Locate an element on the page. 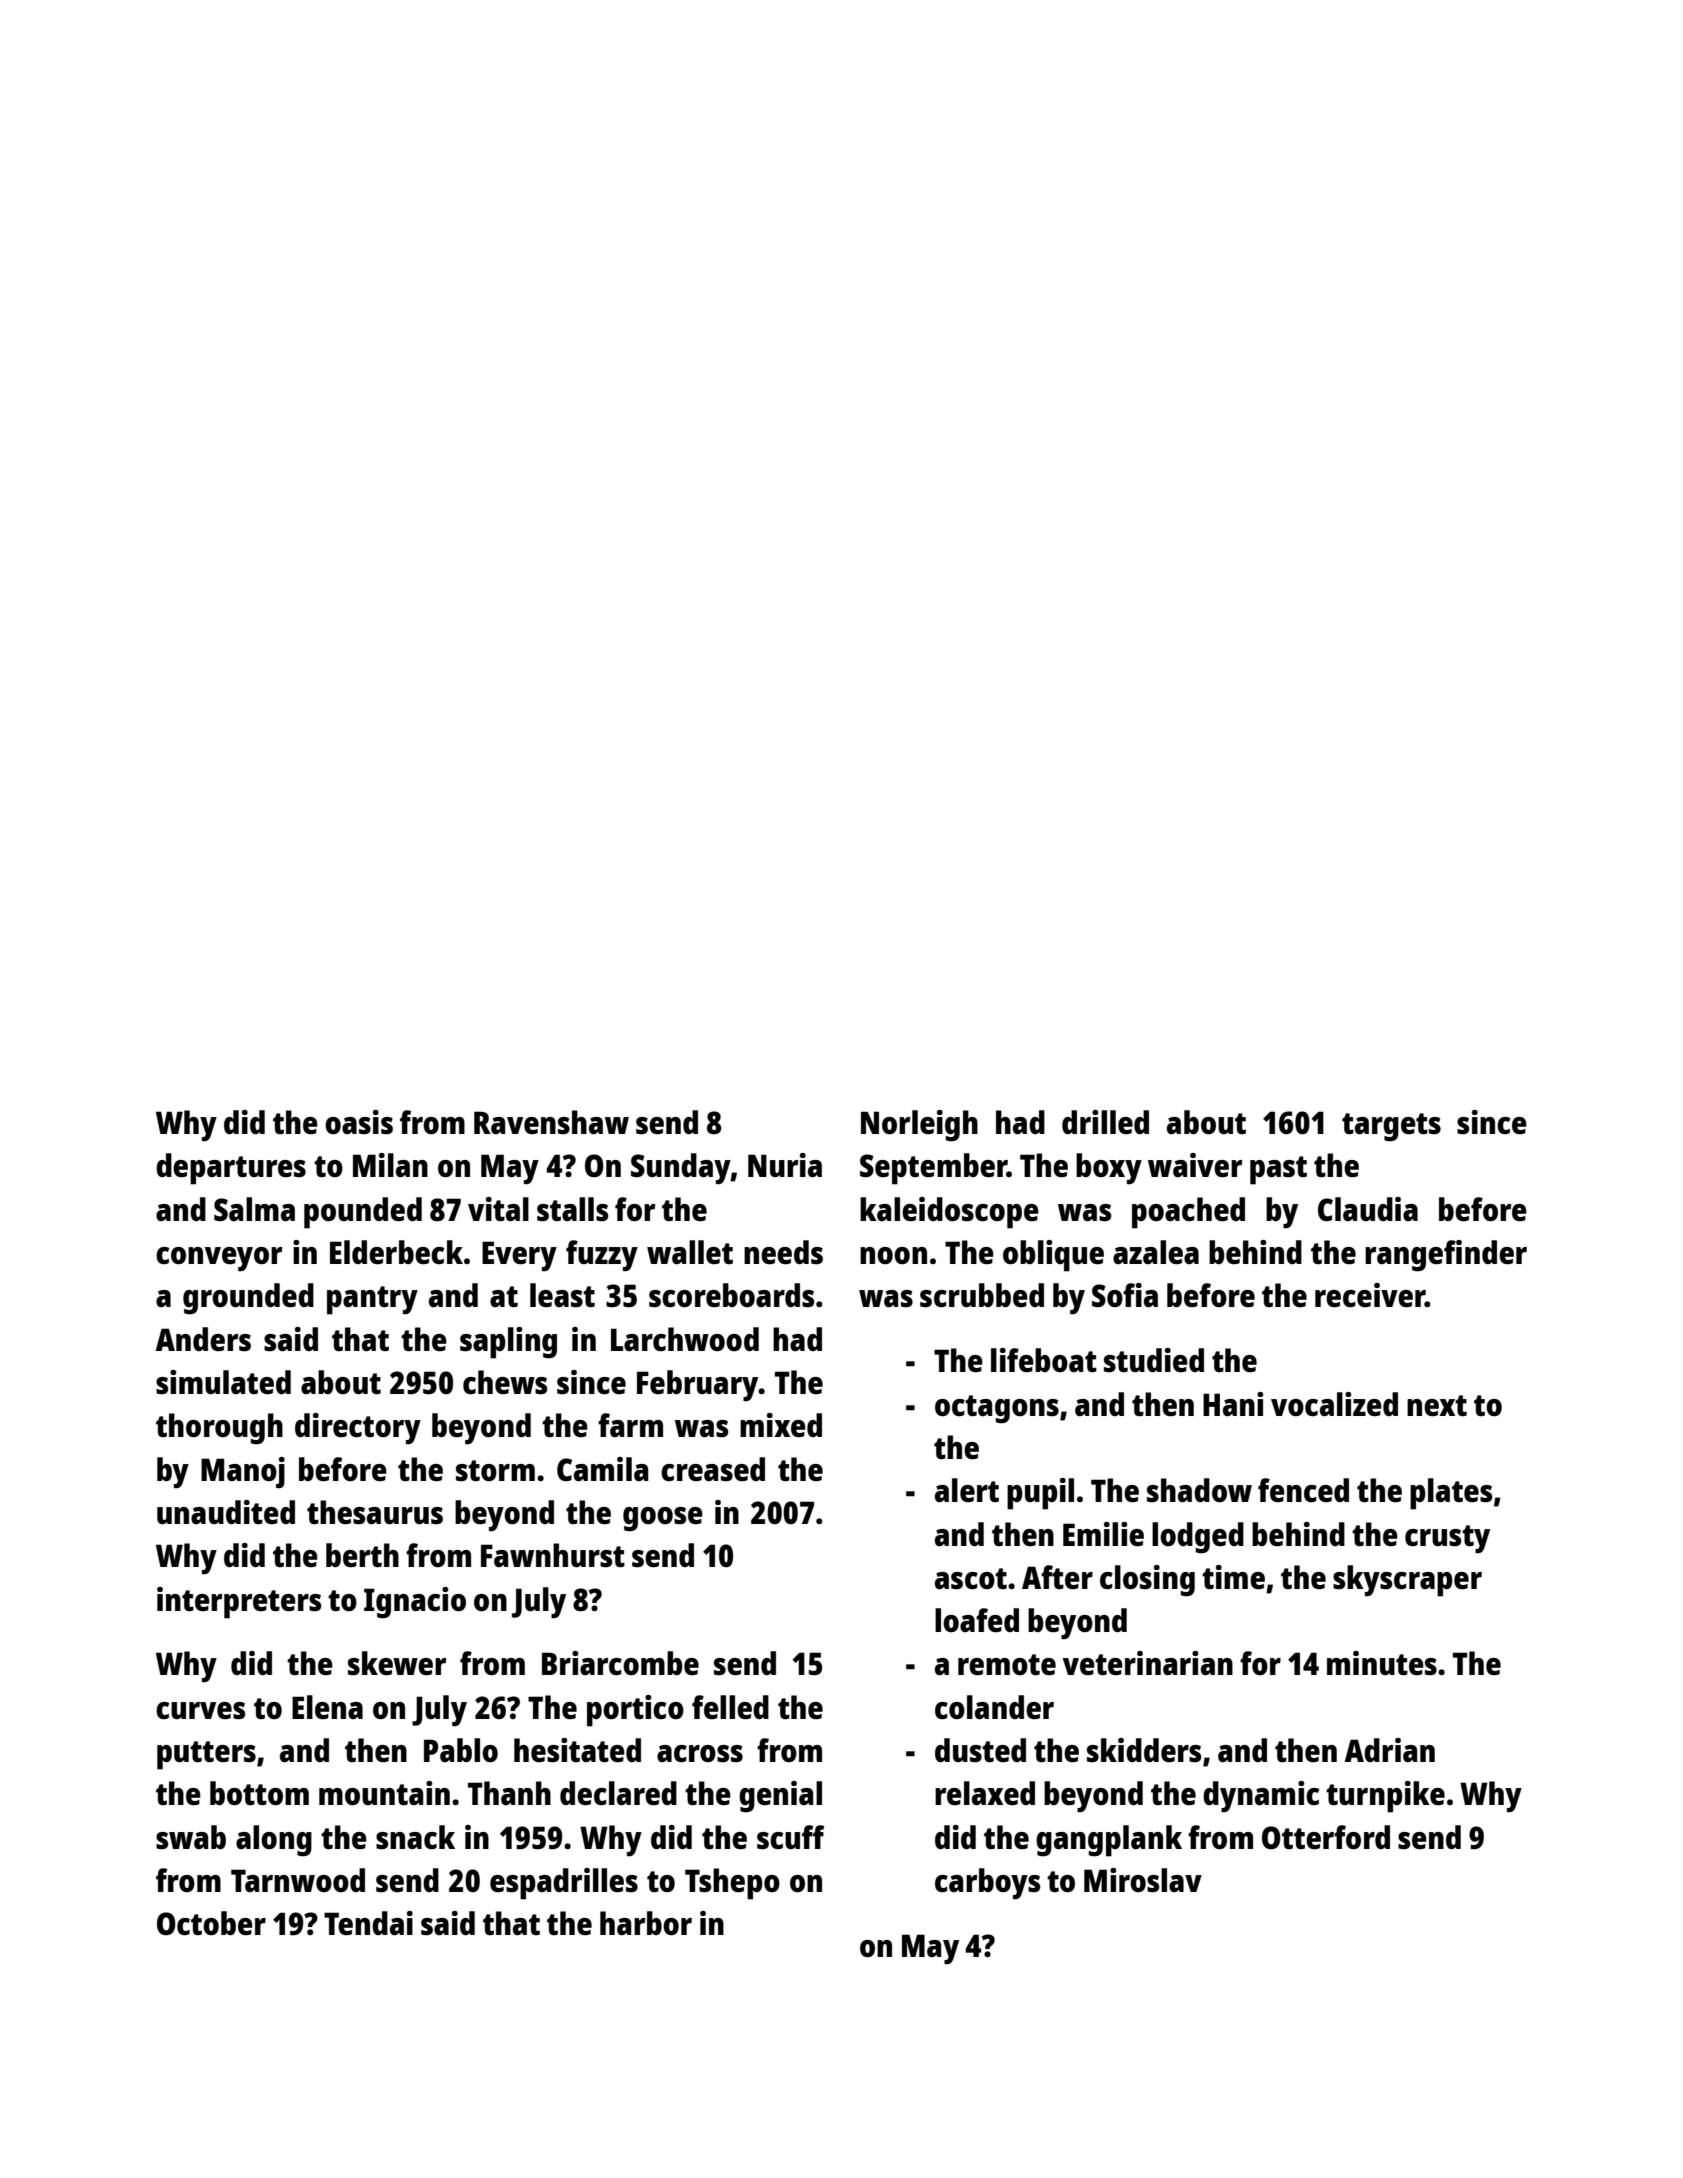  Claudia is located at coordinates (1368, 1209).
